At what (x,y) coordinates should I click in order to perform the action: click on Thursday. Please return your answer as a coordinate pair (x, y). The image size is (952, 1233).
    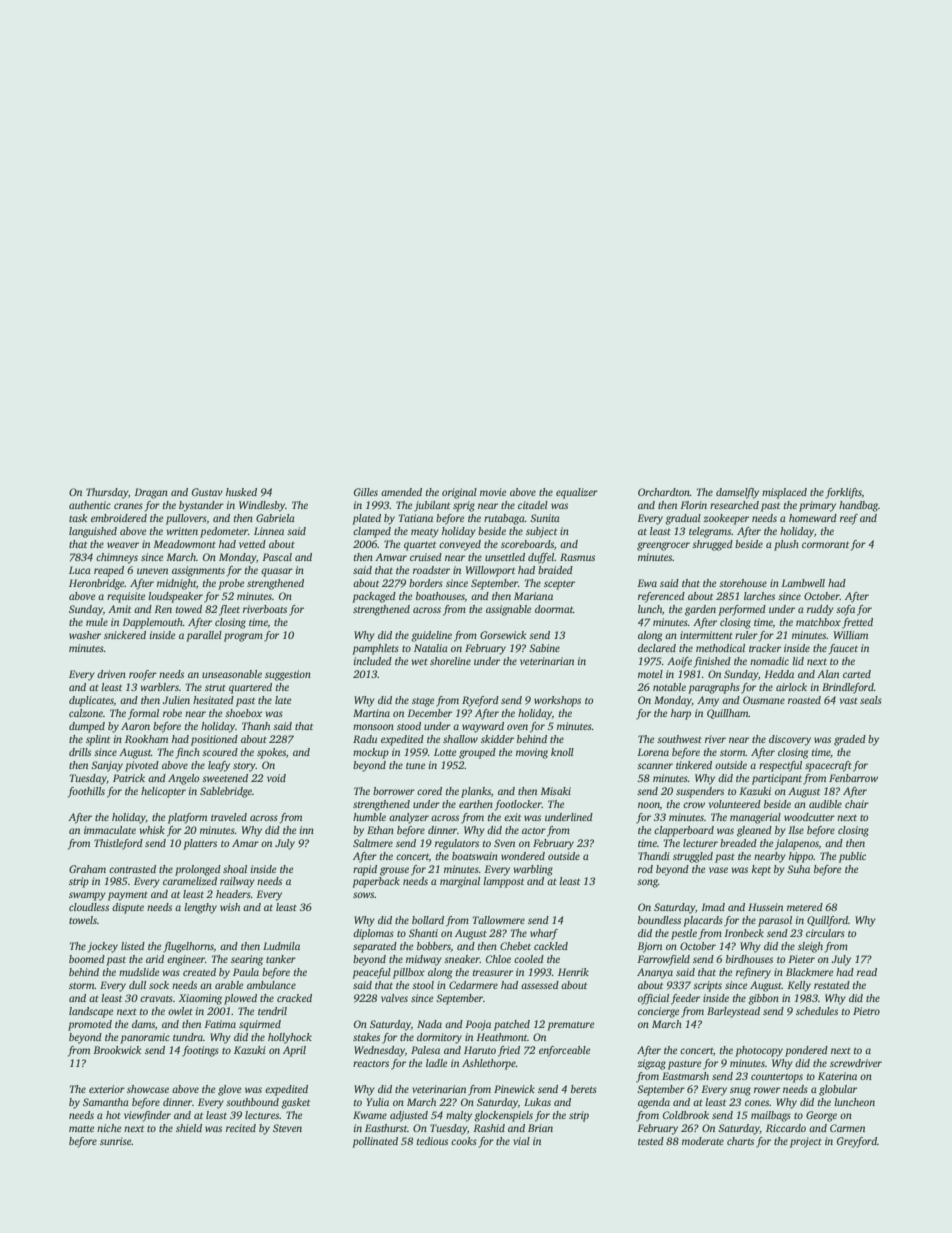
    Looking at the image, I should click on (107, 493).
